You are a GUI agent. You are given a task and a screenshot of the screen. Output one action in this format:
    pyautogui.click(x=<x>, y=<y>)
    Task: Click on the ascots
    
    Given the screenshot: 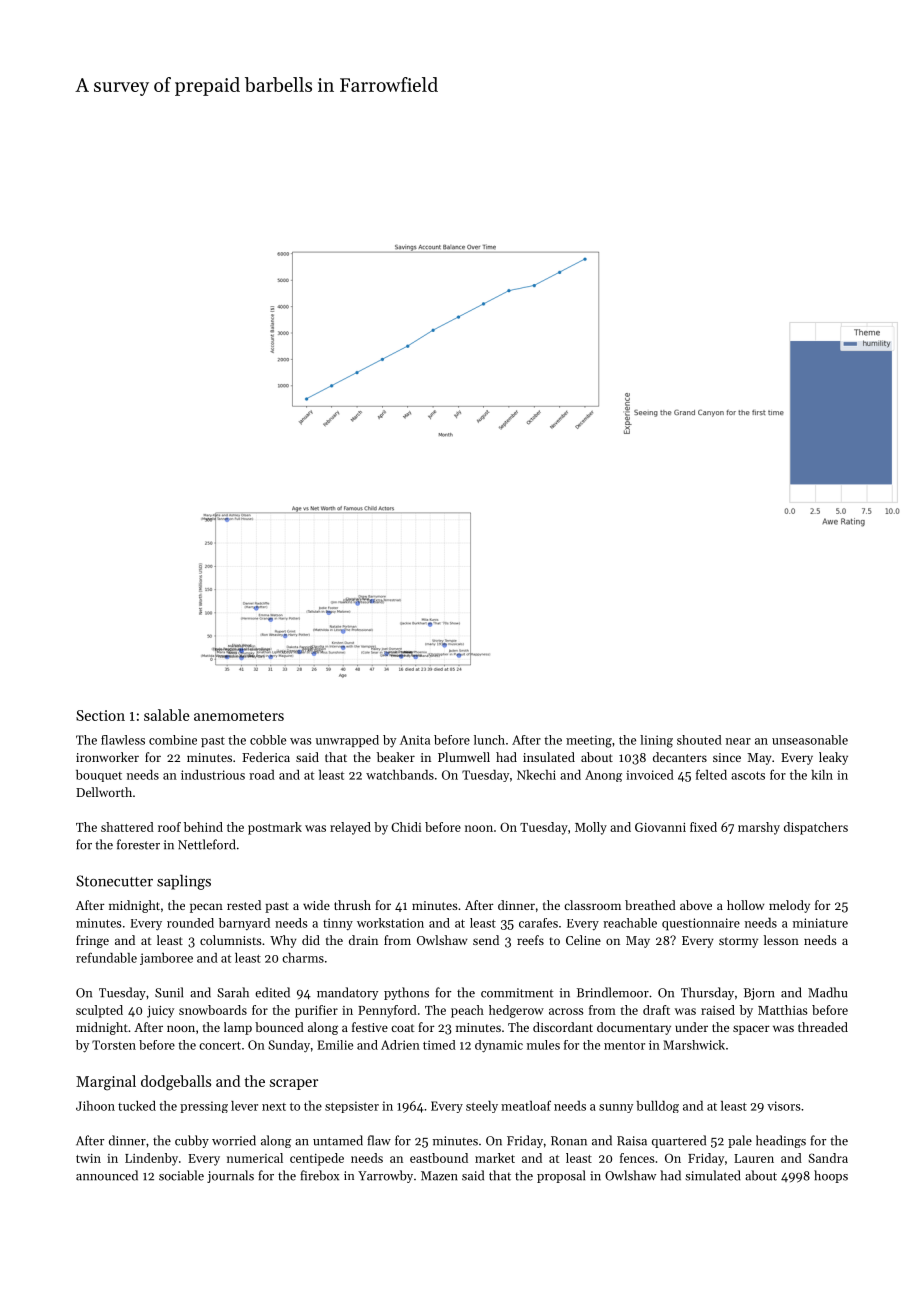 What is the action you would take?
    pyautogui.click(x=748, y=775)
